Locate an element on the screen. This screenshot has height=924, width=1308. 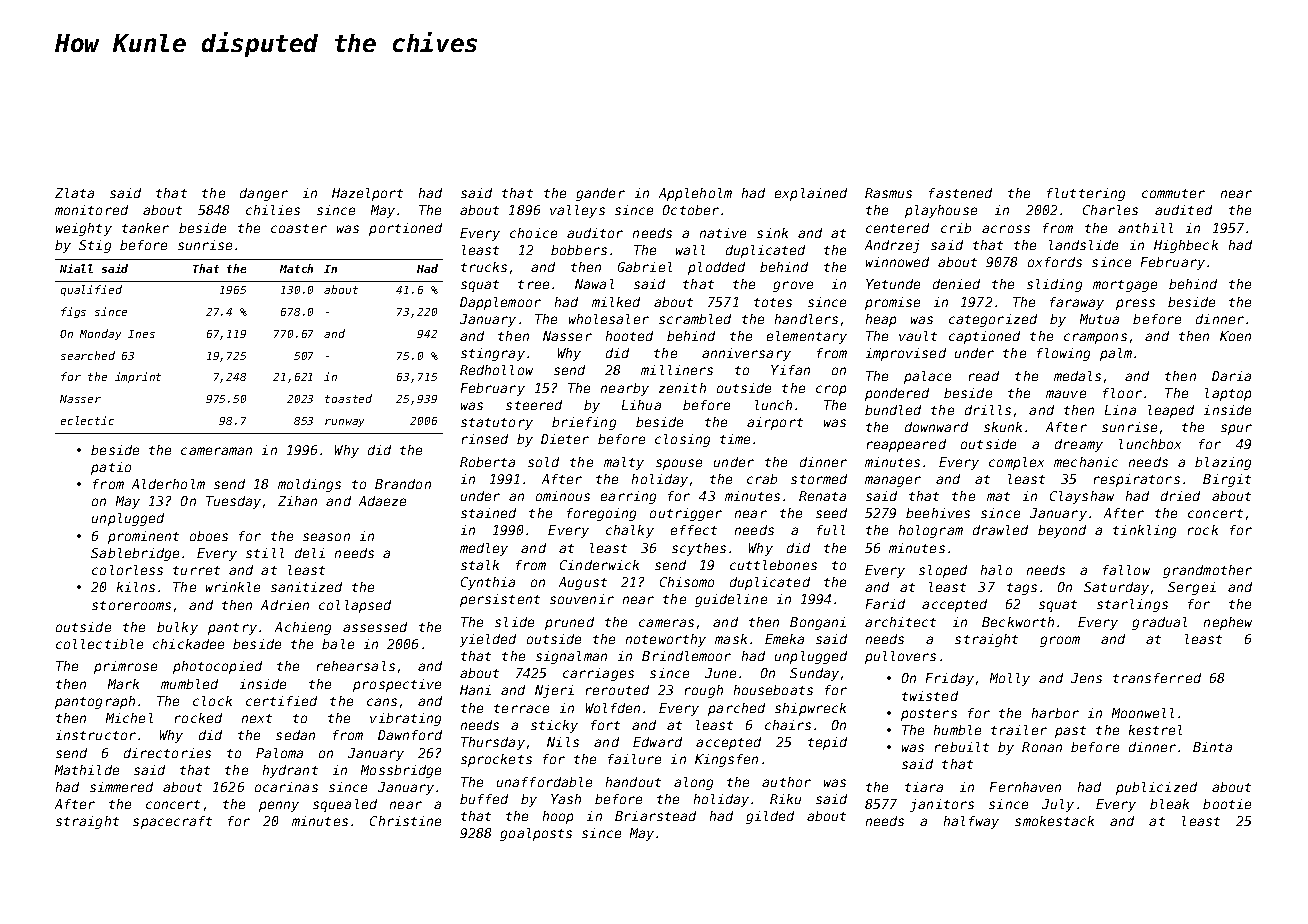
clock is located at coordinates (212, 701).
